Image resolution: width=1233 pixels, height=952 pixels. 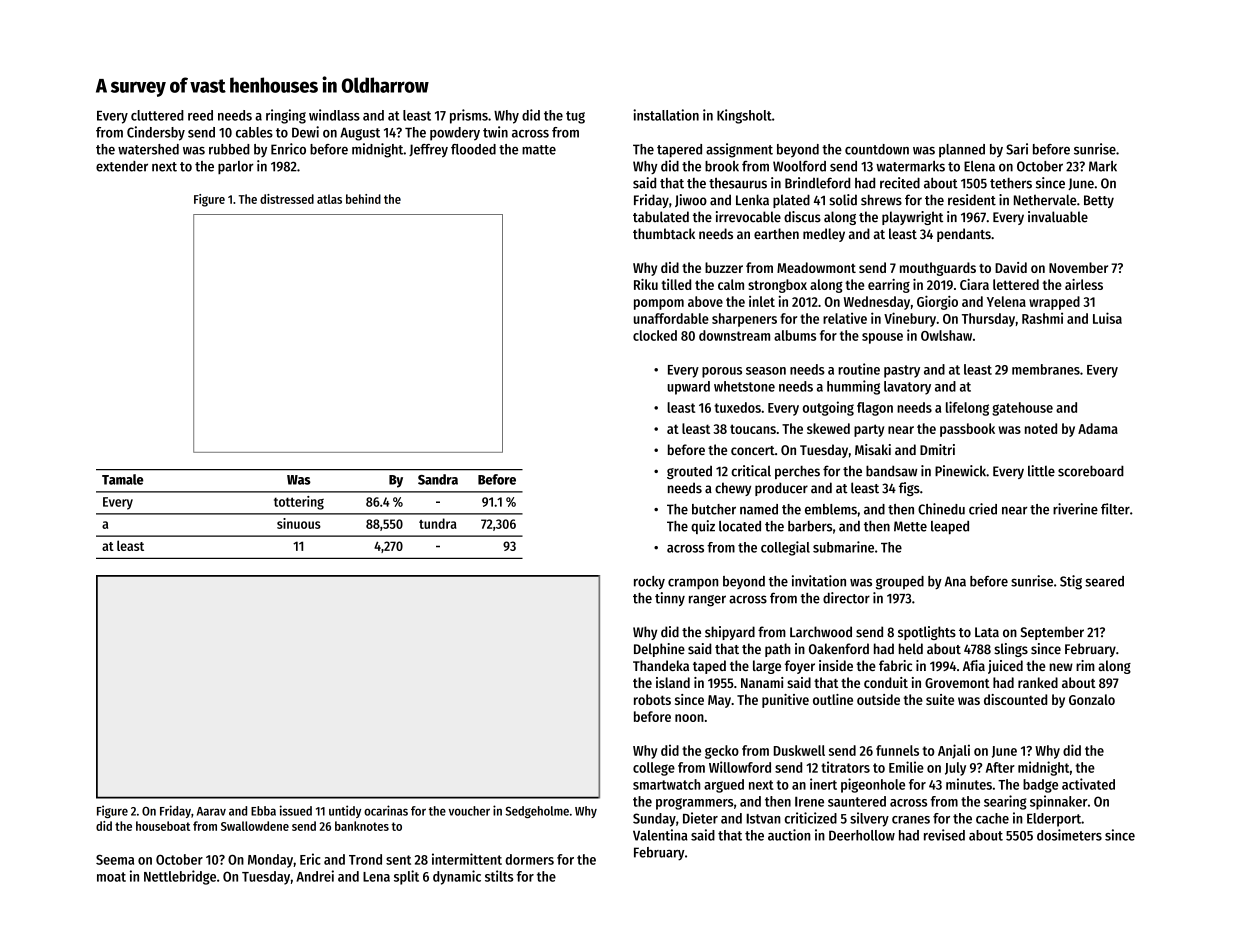 I want to click on shrews, so click(x=881, y=200).
